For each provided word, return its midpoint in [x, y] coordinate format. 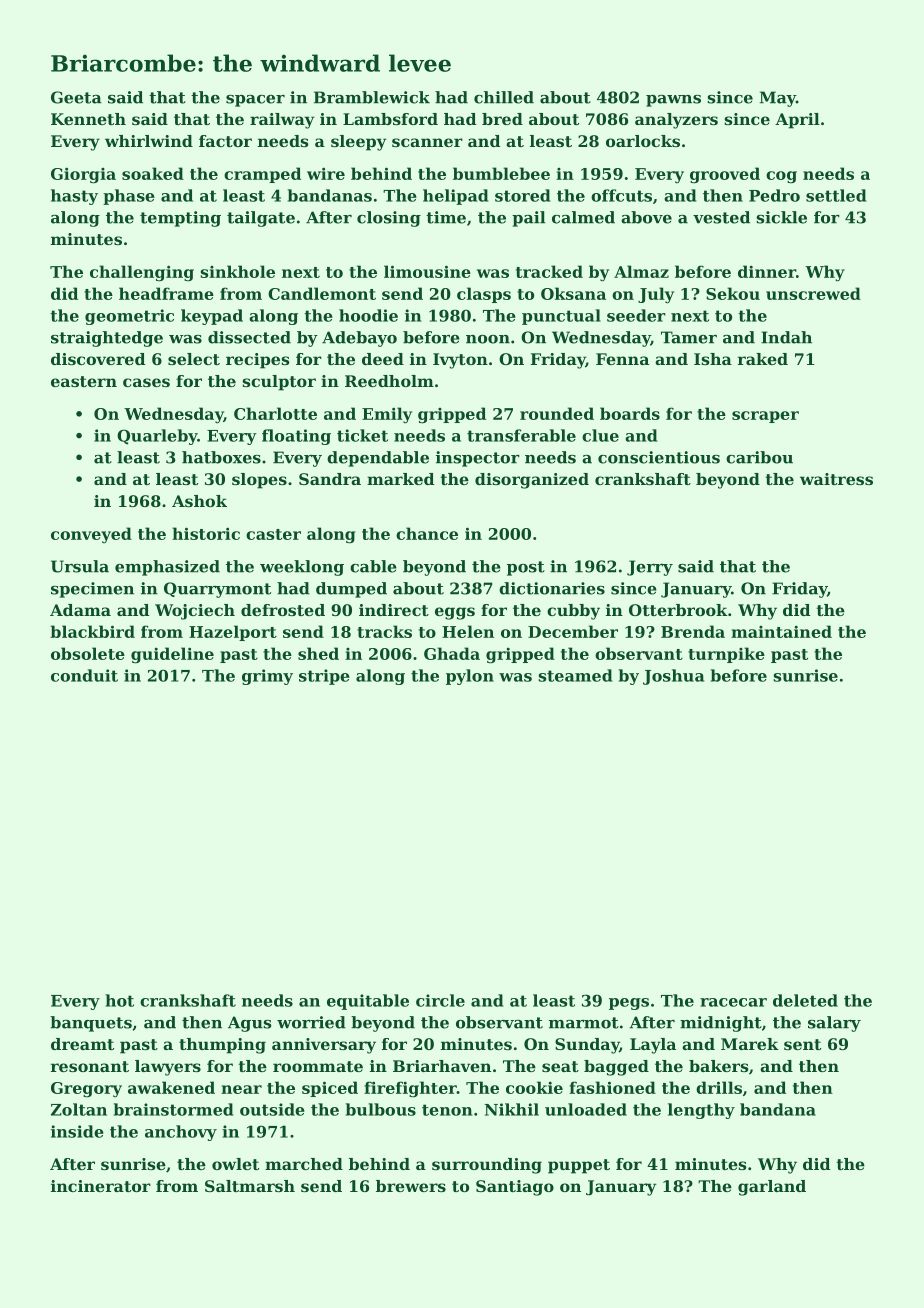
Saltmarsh [250, 1186]
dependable [378, 459]
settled [836, 195]
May [778, 99]
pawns [673, 101]
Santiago [515, 1188]
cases [146, 382]
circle [440, 1000]
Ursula [80, 566]
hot [119, 1000]
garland [772, 1188]
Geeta [76, 97]
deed [383, 359]
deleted [805, 1000]
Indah [786, 337]
